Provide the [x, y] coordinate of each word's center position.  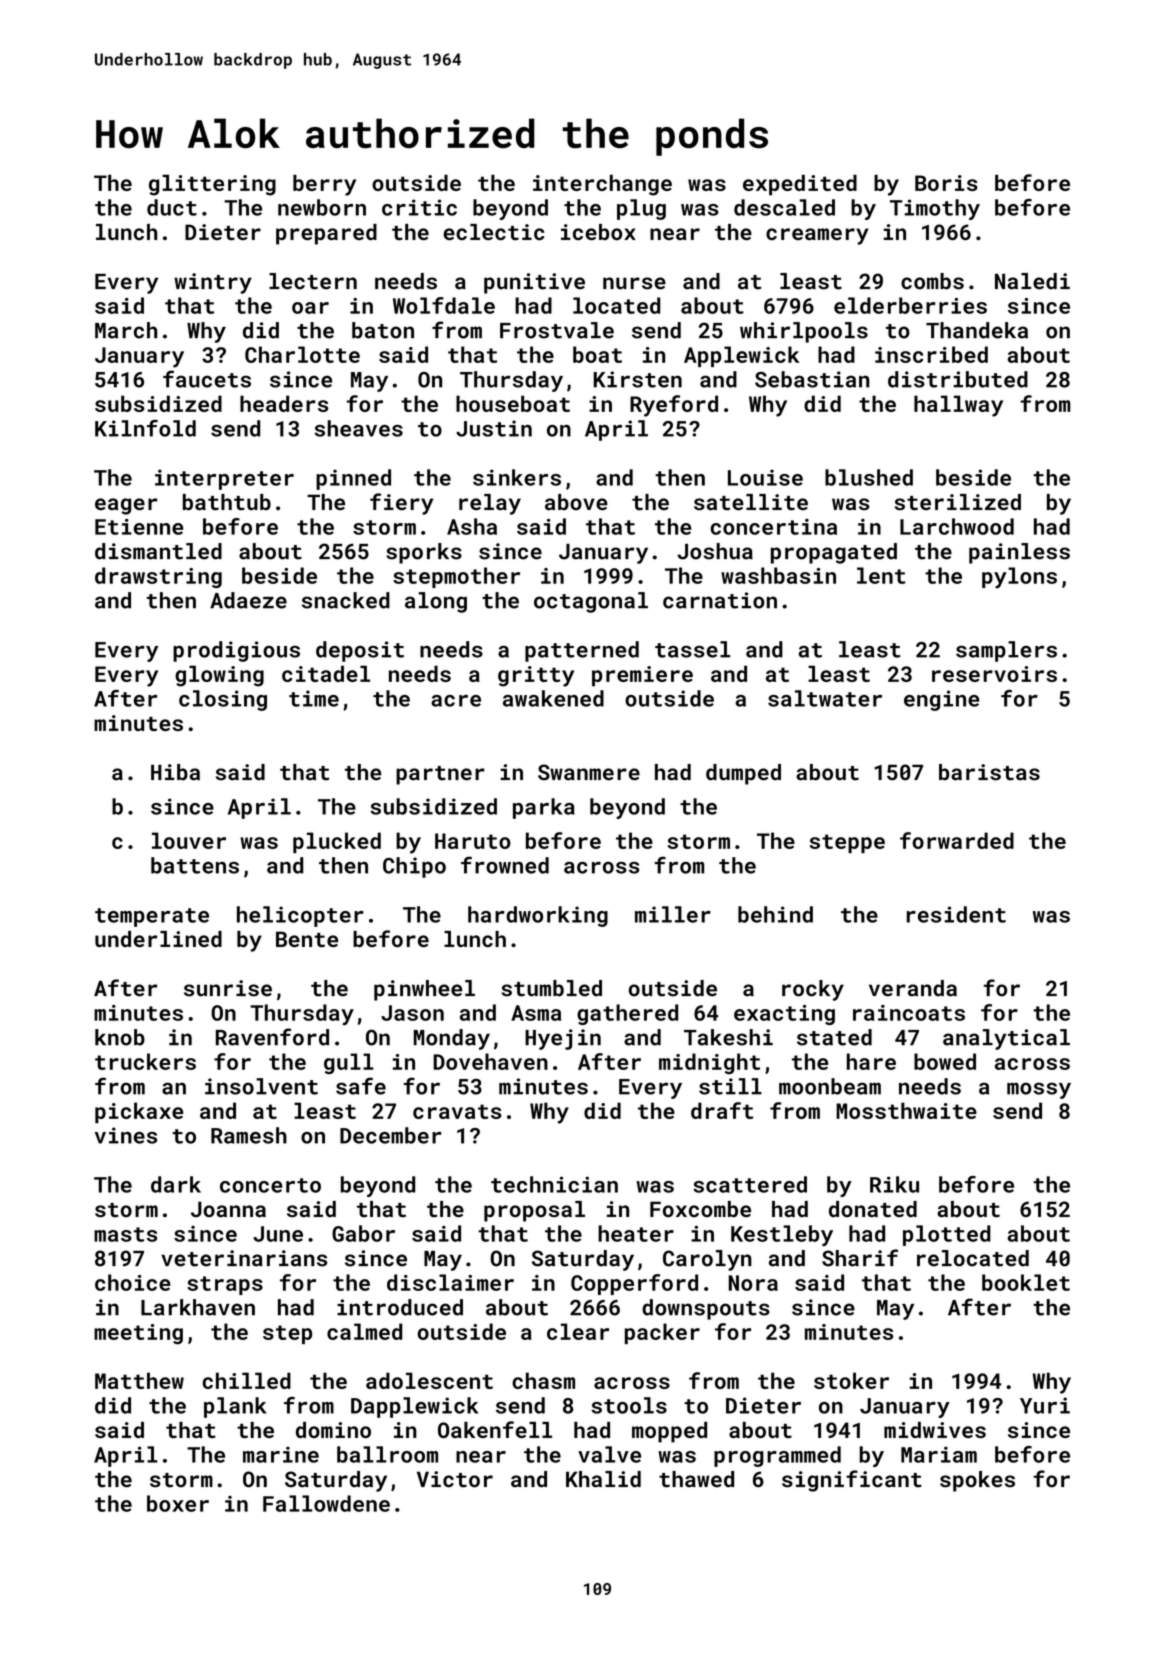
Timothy [935, 209]
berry [324, 185]
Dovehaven [490, 1061]
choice [133, 1282]
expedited [800, 185]
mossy [1039, 1090]
